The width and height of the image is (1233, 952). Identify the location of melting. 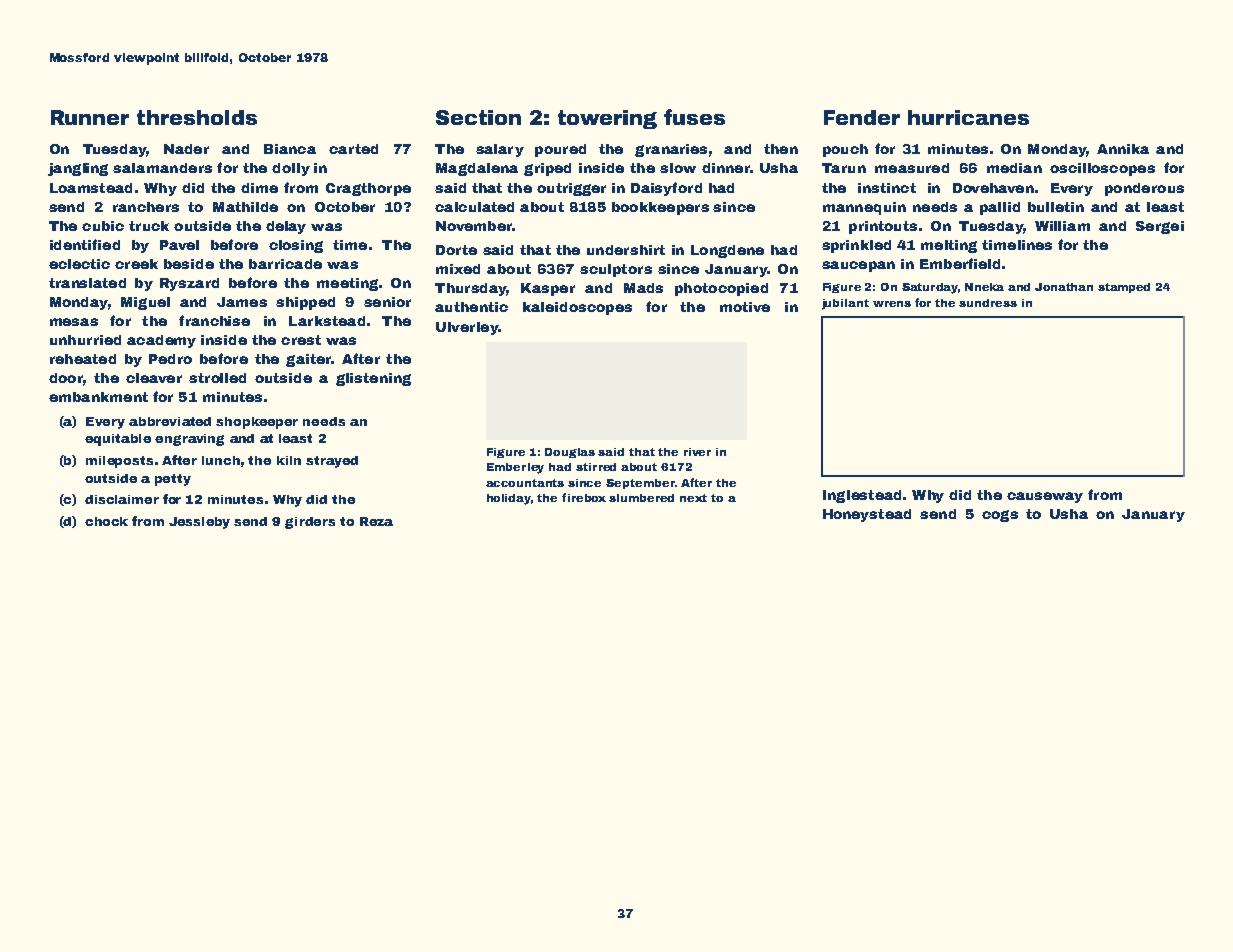
(949, 246).
